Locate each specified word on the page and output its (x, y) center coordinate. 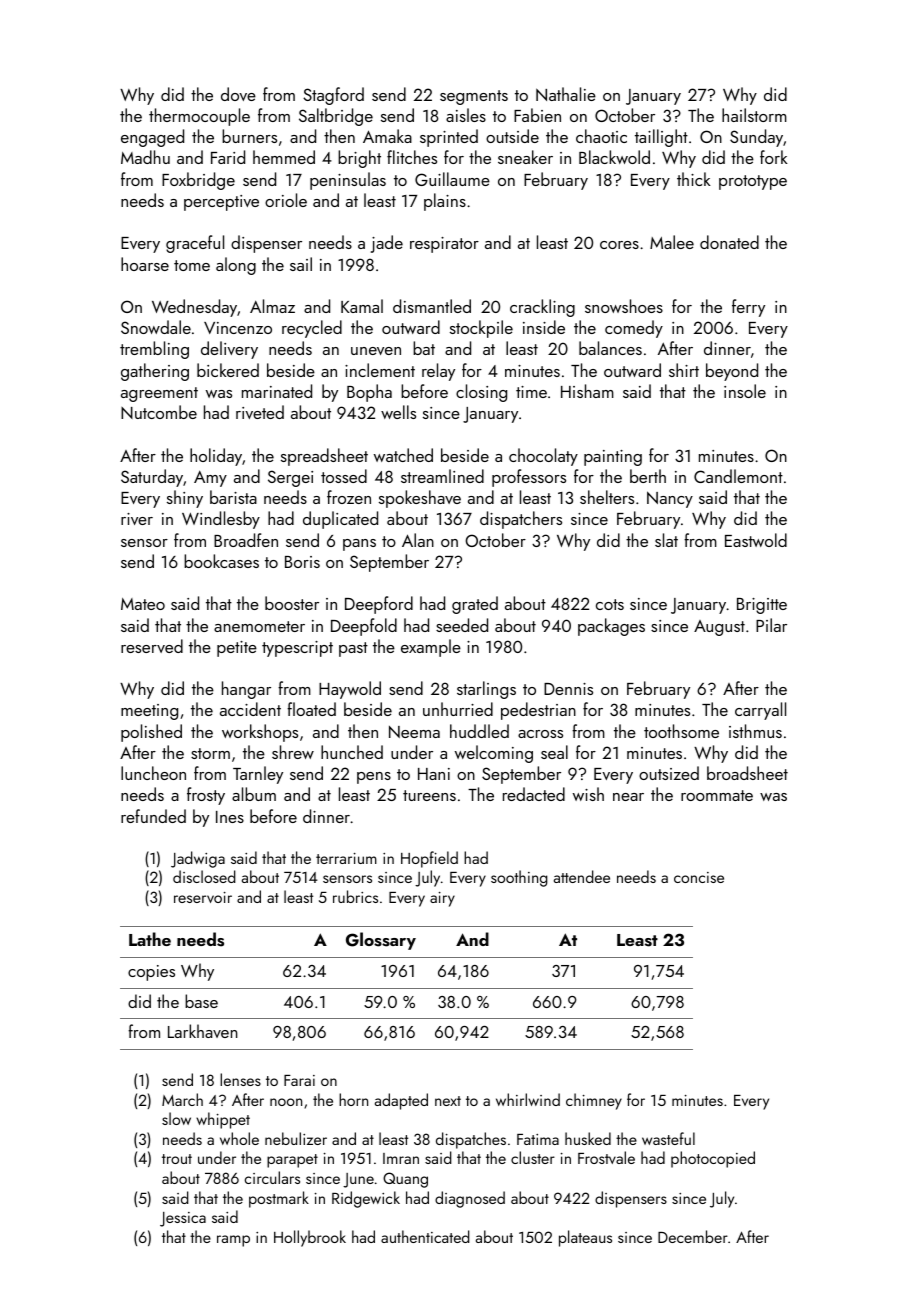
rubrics (355, 896)
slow (176, 1118)
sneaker (525, 157)
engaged (152, 138)
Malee (672, 242)
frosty (206, 796)
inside (544, 327)
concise (699, 877)
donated (729, 242)
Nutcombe (159, 412)
